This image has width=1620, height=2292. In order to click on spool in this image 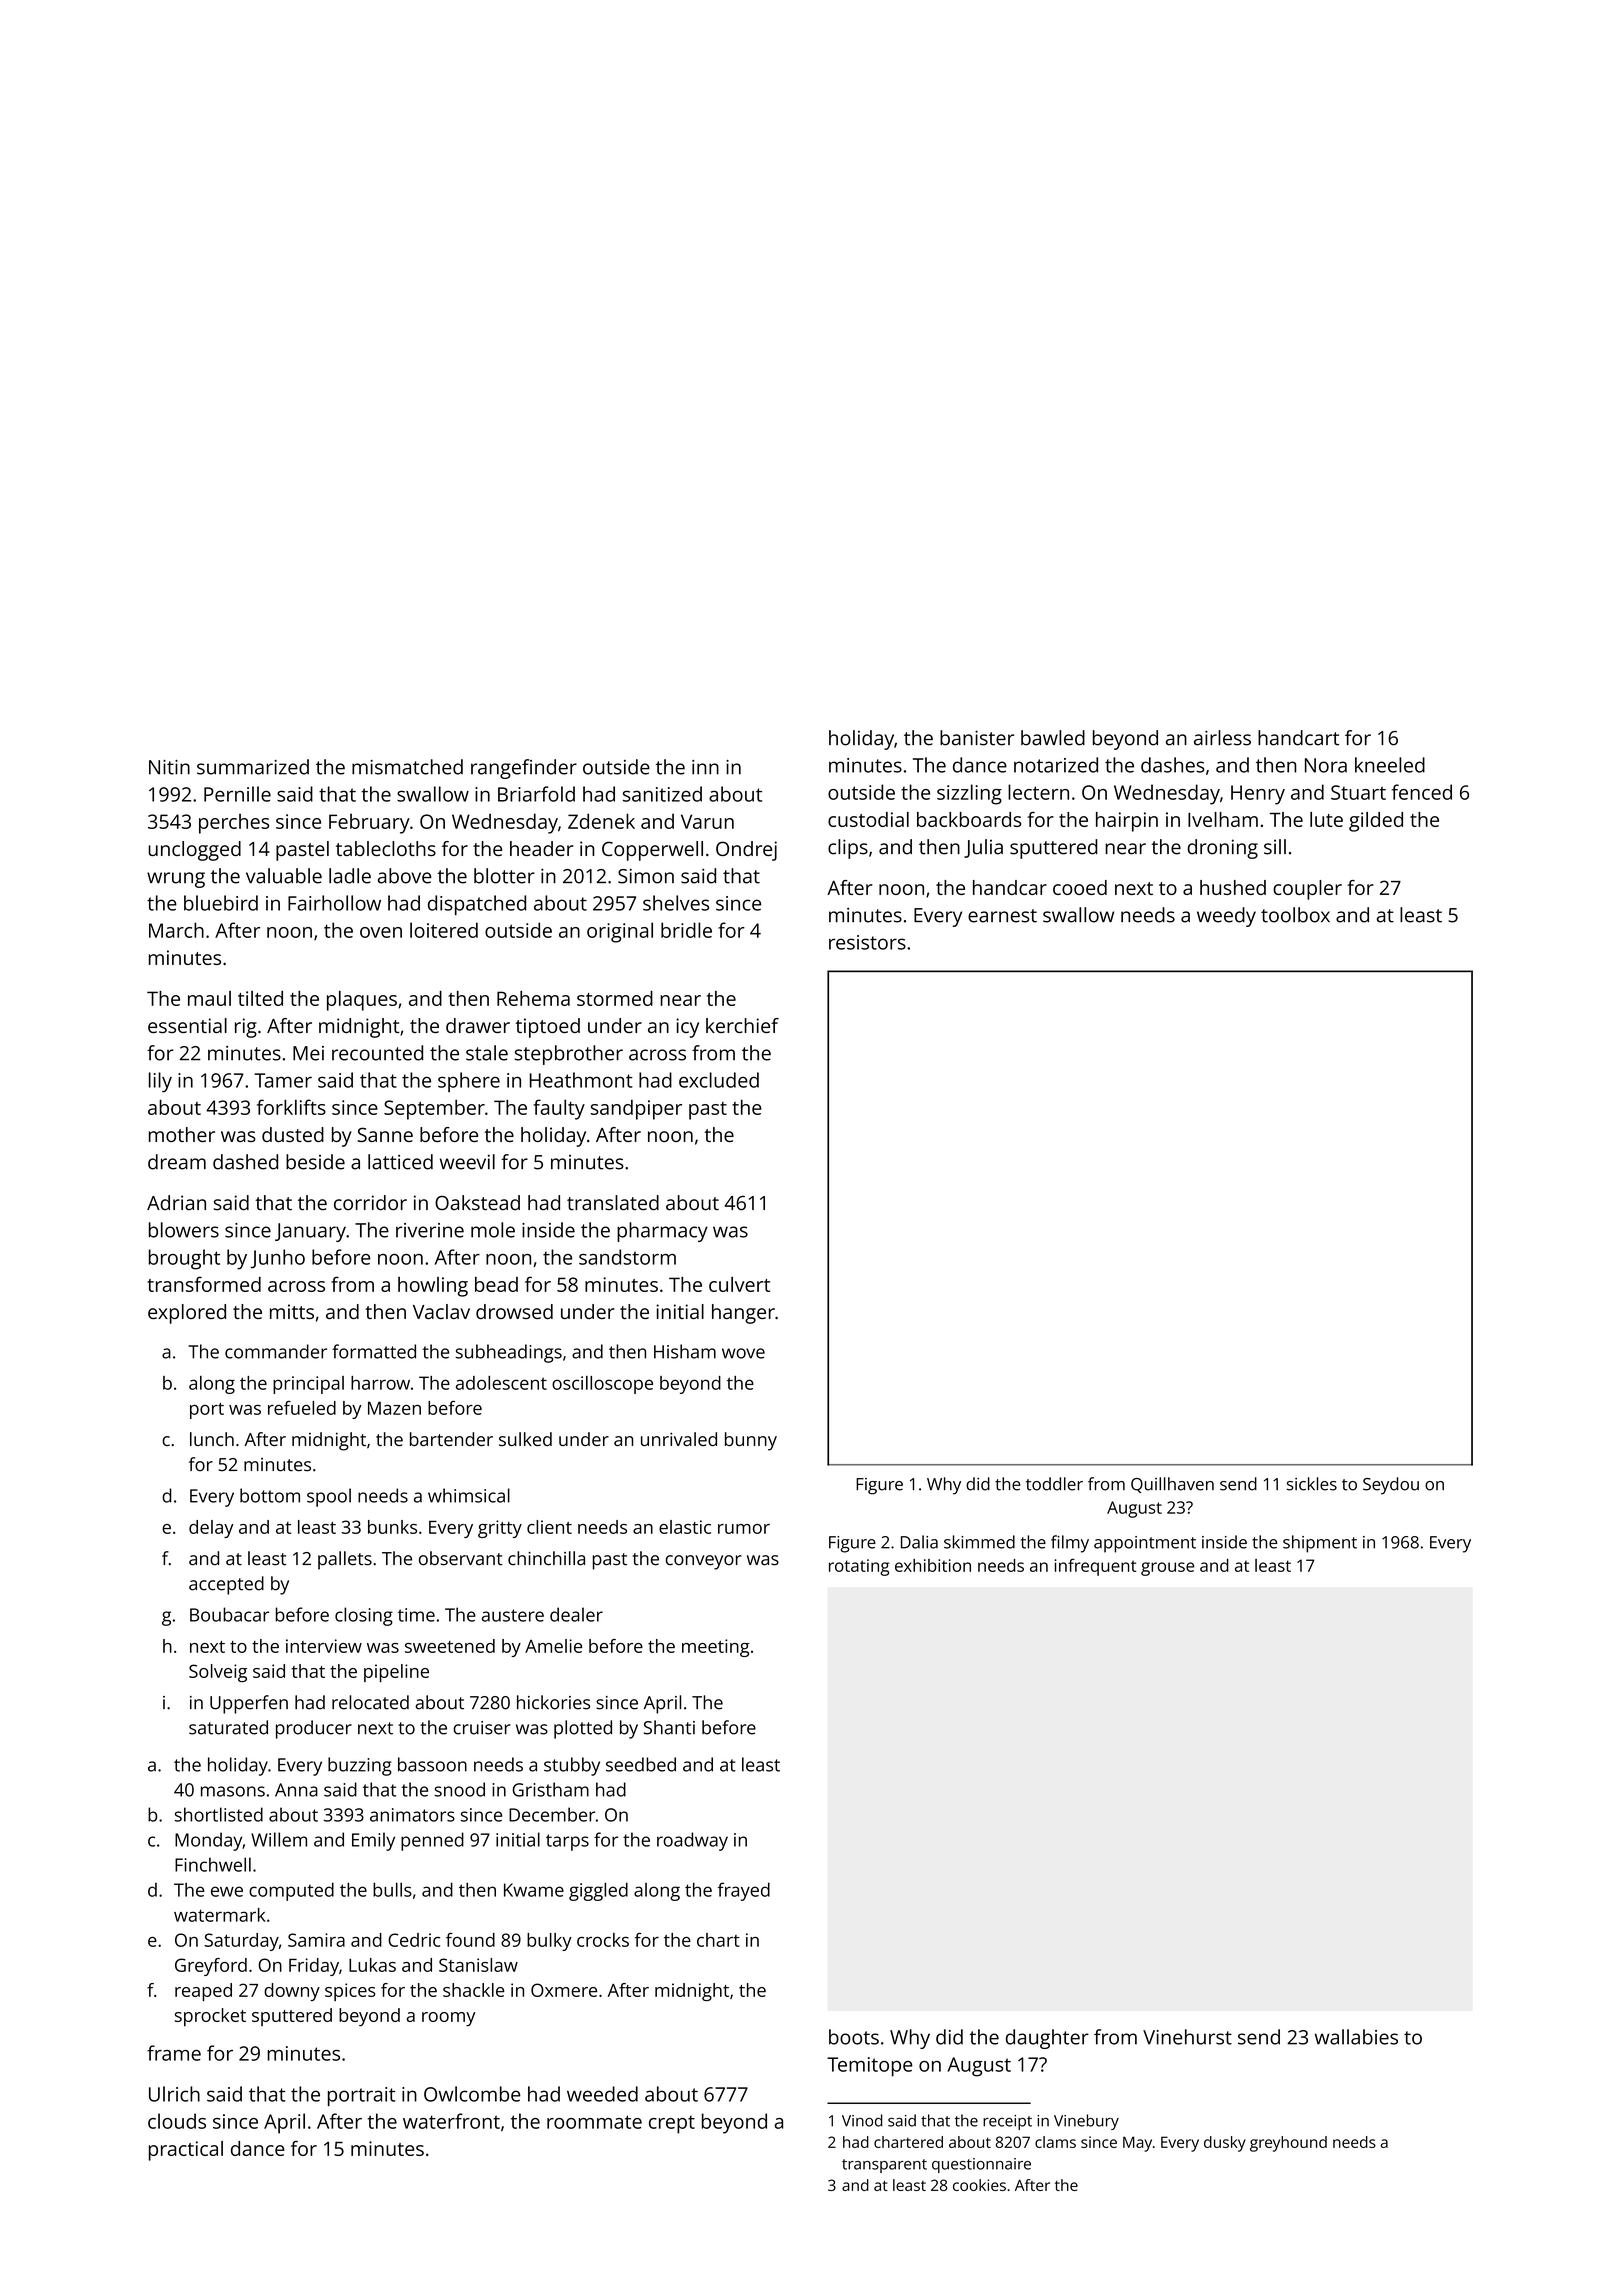, I will do `click(329, 1497)`.
